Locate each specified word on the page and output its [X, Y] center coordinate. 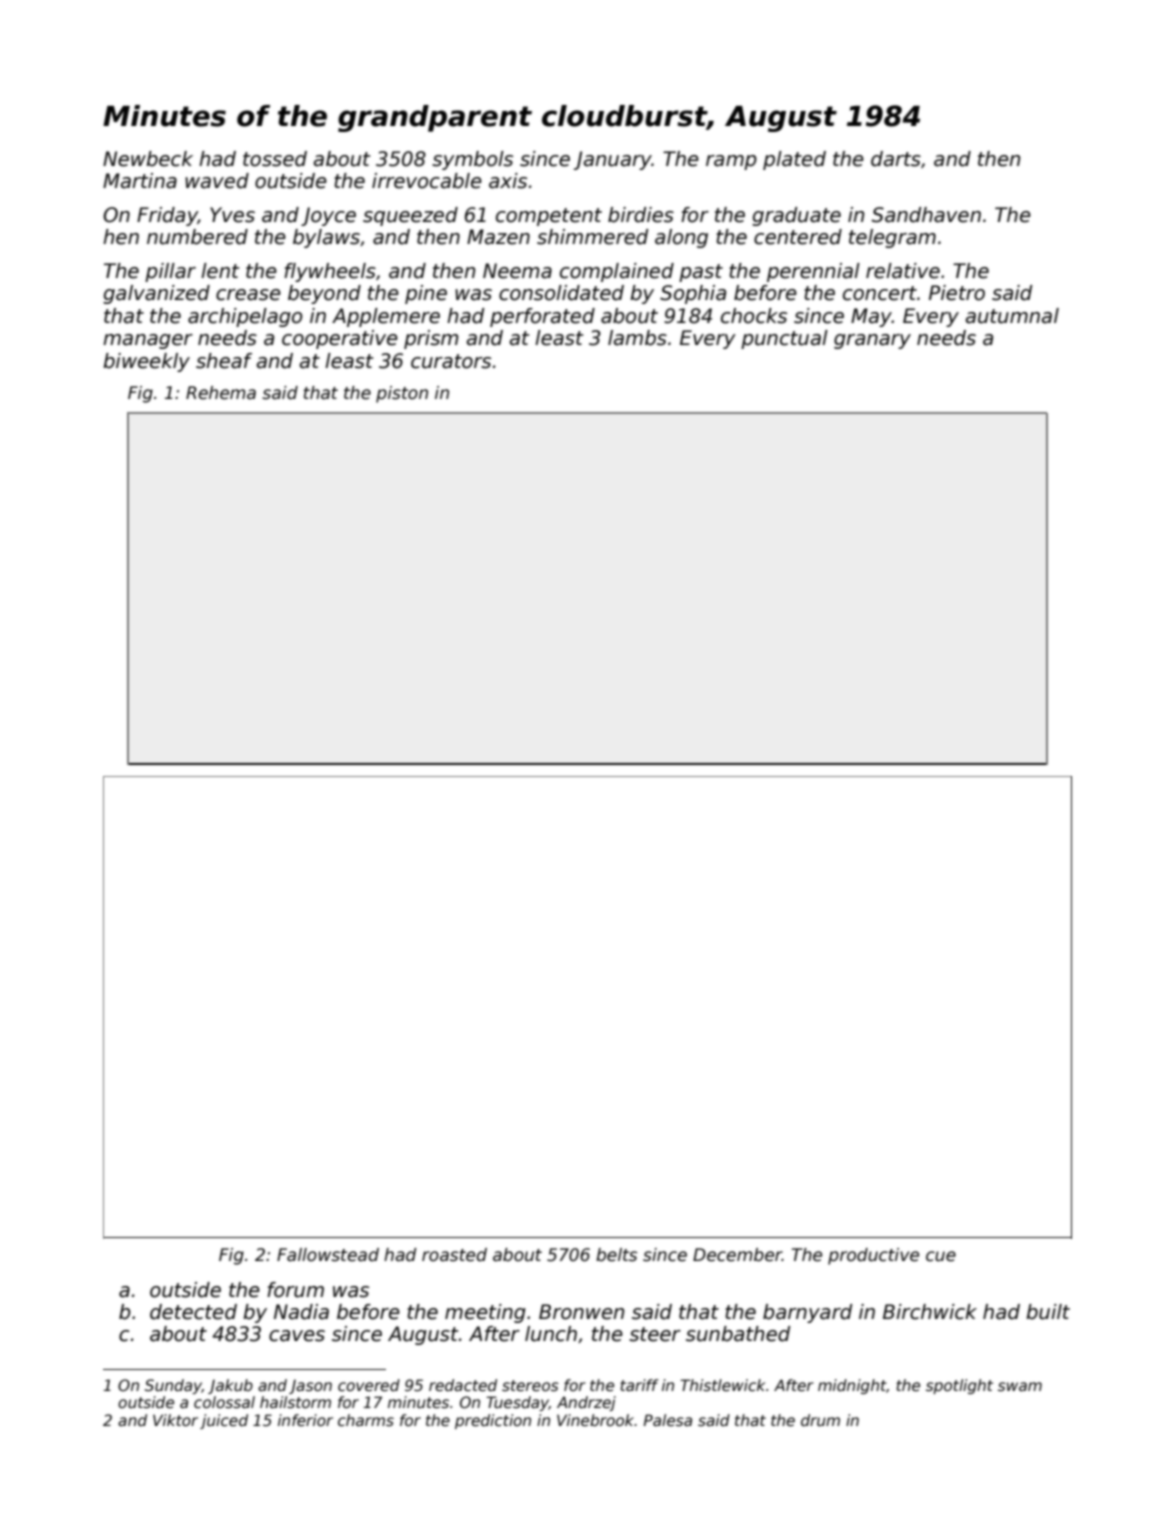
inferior [305, 1420]
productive [873, 1256]
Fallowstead [328, 1255]
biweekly [146, 362]
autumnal [1012, 316]
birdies [641, 215]
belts [616, 1255]
